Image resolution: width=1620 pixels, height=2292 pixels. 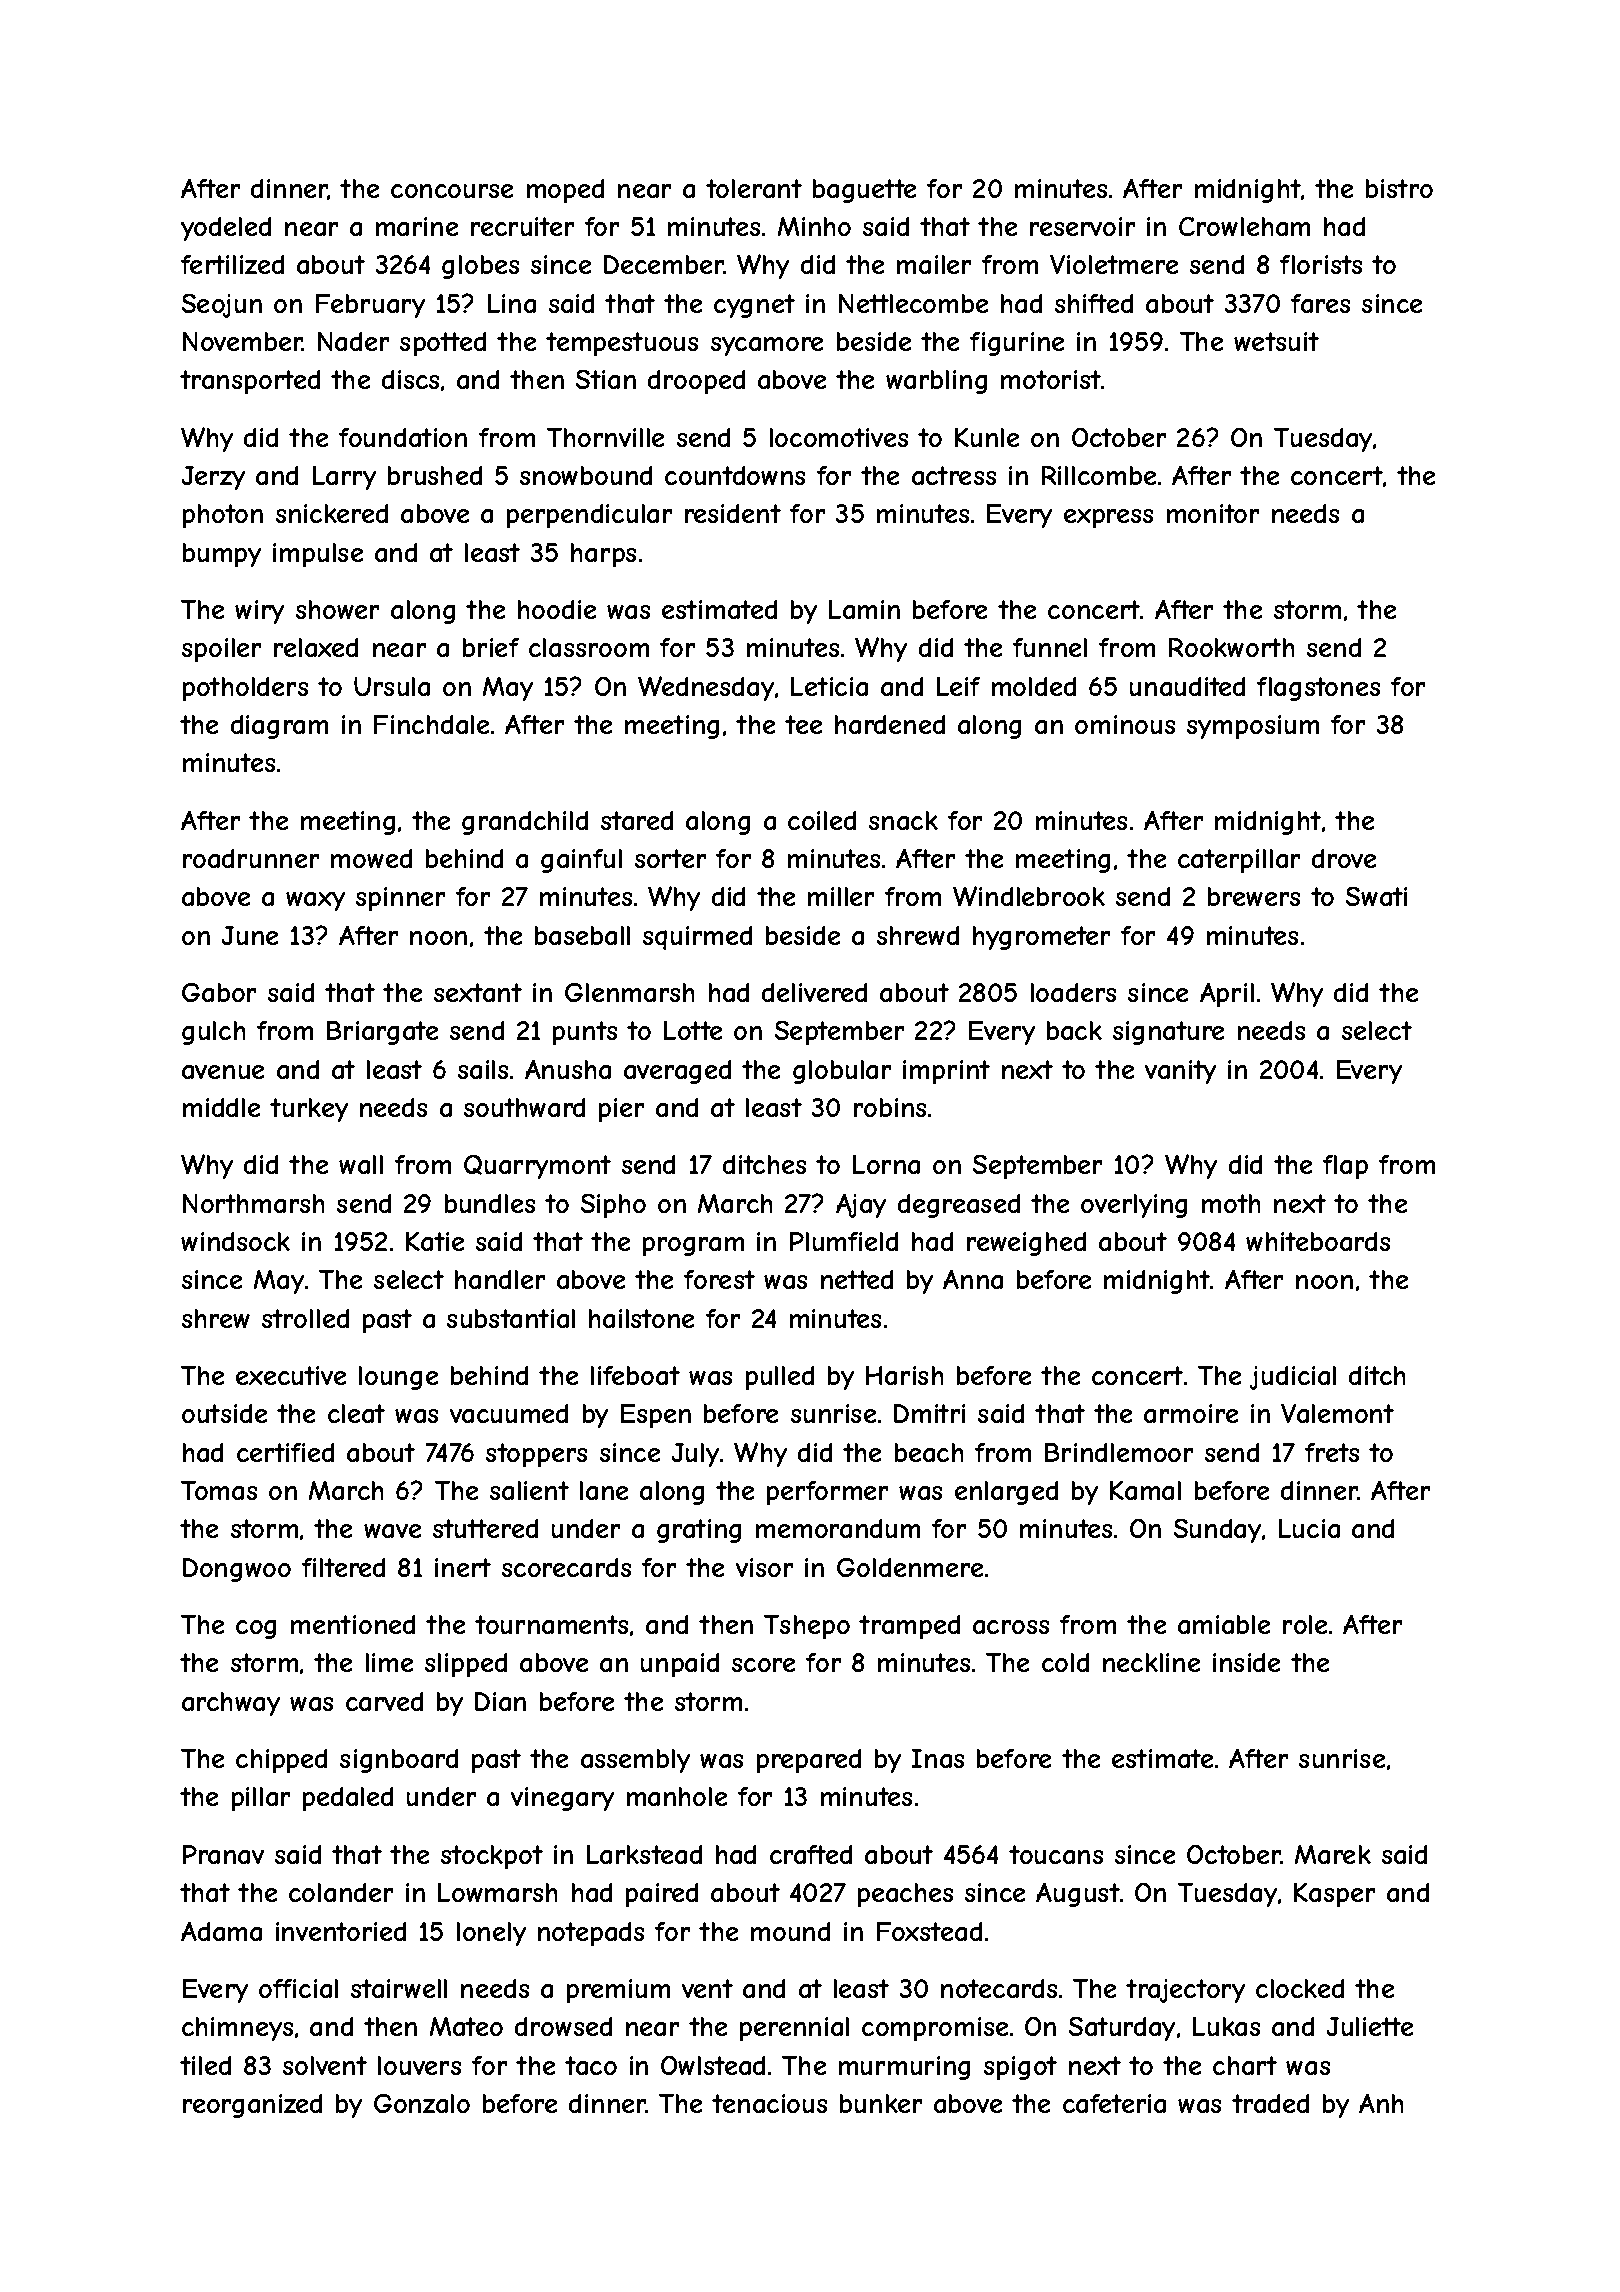 What do you see at coordinates (398, 1378) in the screenshot?
I see `lounge` at bounding box center [398, 1378].
